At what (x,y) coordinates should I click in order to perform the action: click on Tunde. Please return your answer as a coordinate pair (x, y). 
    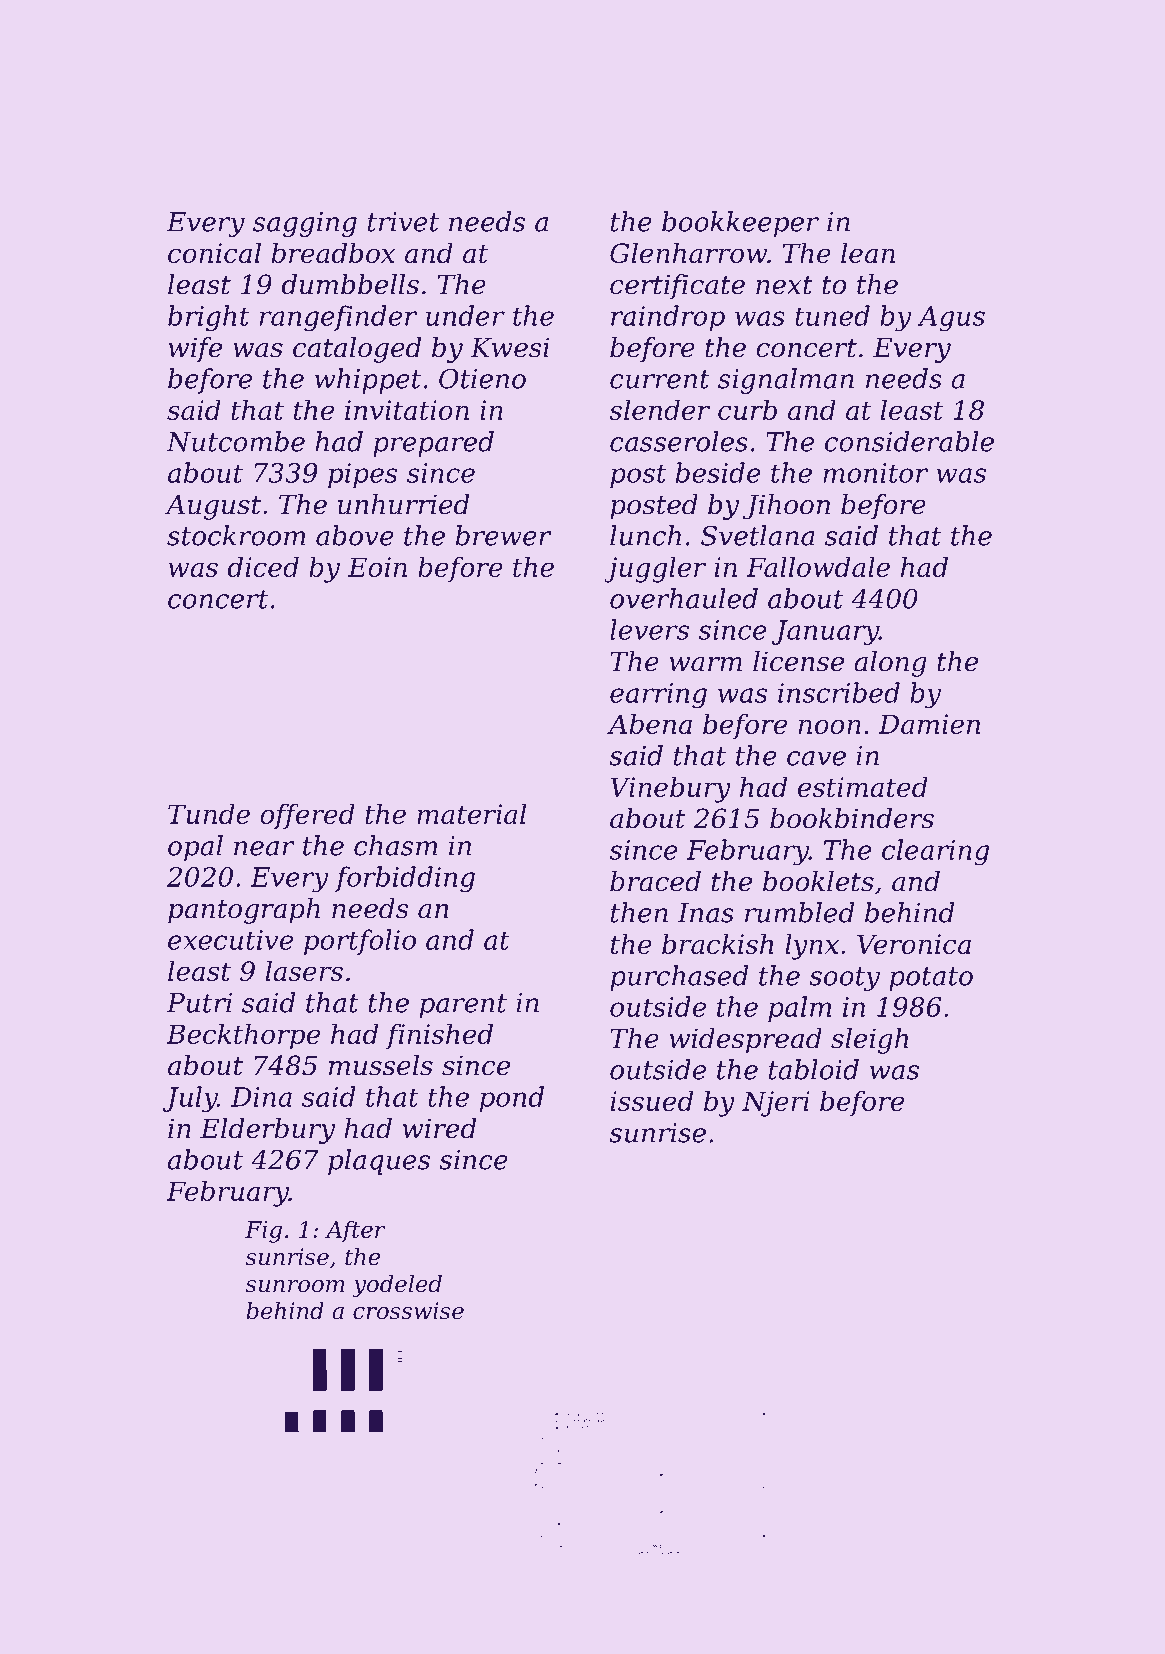
    Looking at the image, I should click on (209, 813).
